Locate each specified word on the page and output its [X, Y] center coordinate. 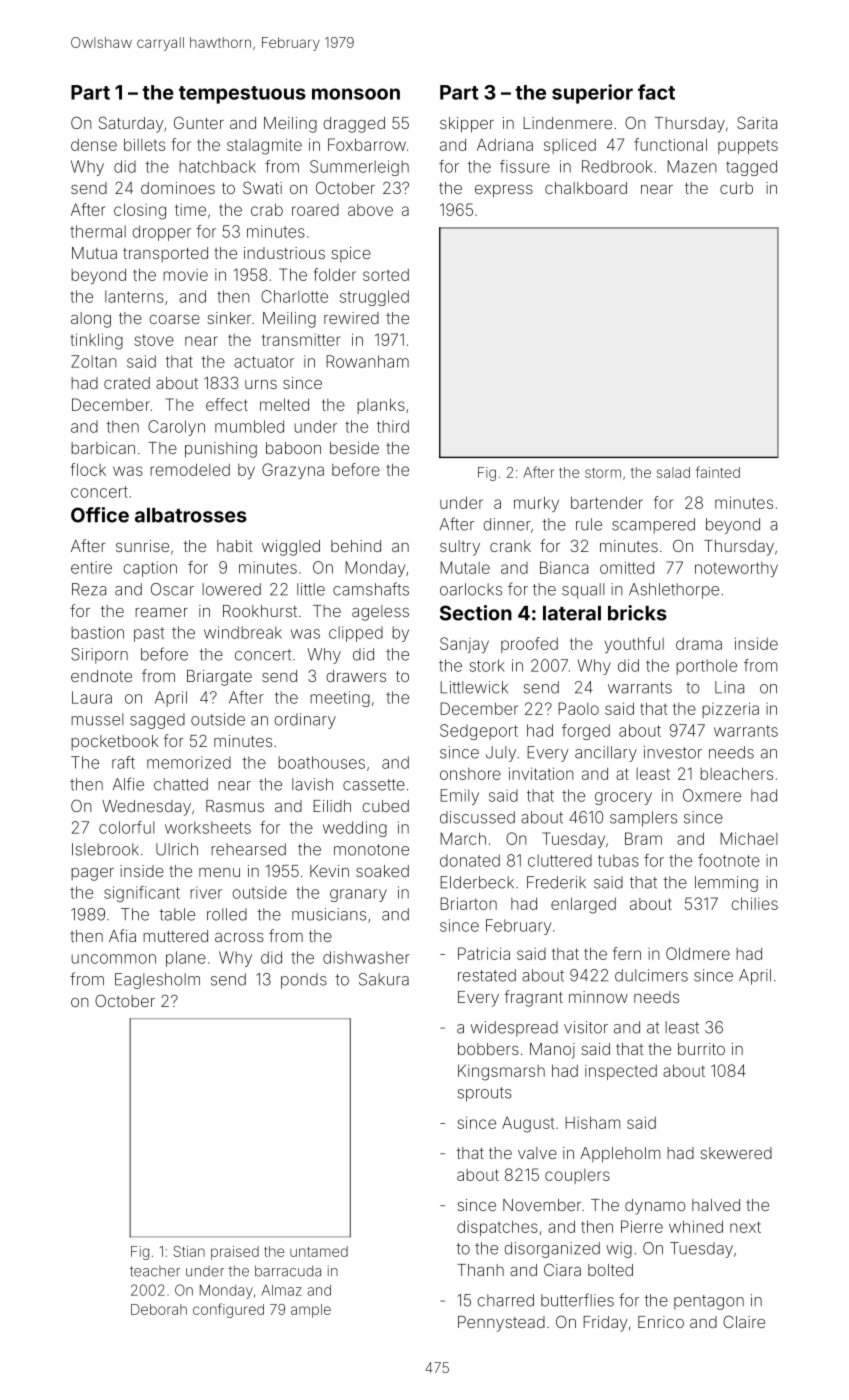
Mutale [465, 567]
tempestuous [242, 95]
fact [656, 92]
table [177, 914]
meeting [340, 699]
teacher [155, 1271]
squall [583, 591]
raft [123, 762]
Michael [748, 838]
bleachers [736, 773]
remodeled [190, 469]
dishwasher [366, 957]
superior [592, 94]
